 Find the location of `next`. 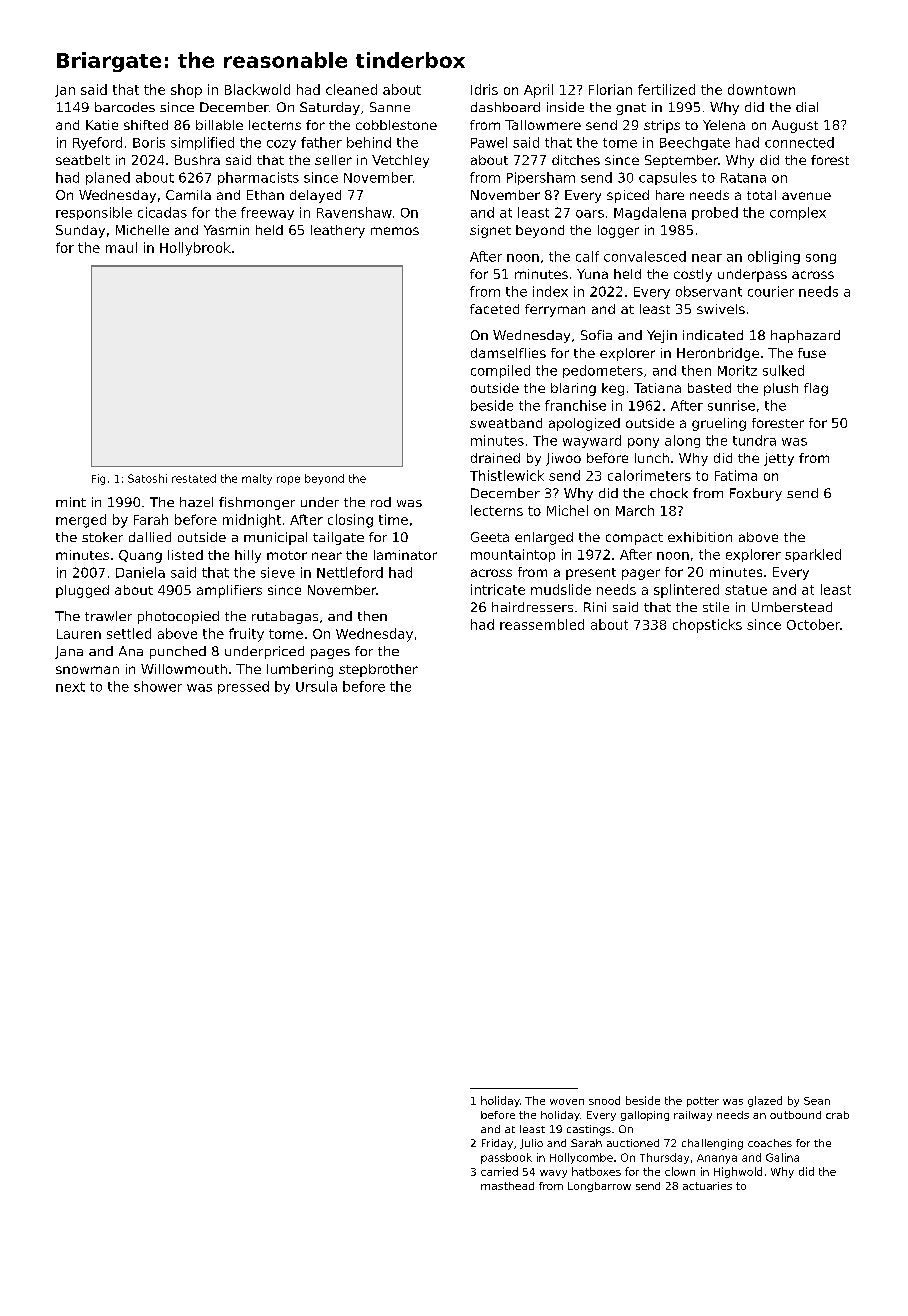

next is located at coordinates (70, 687).
